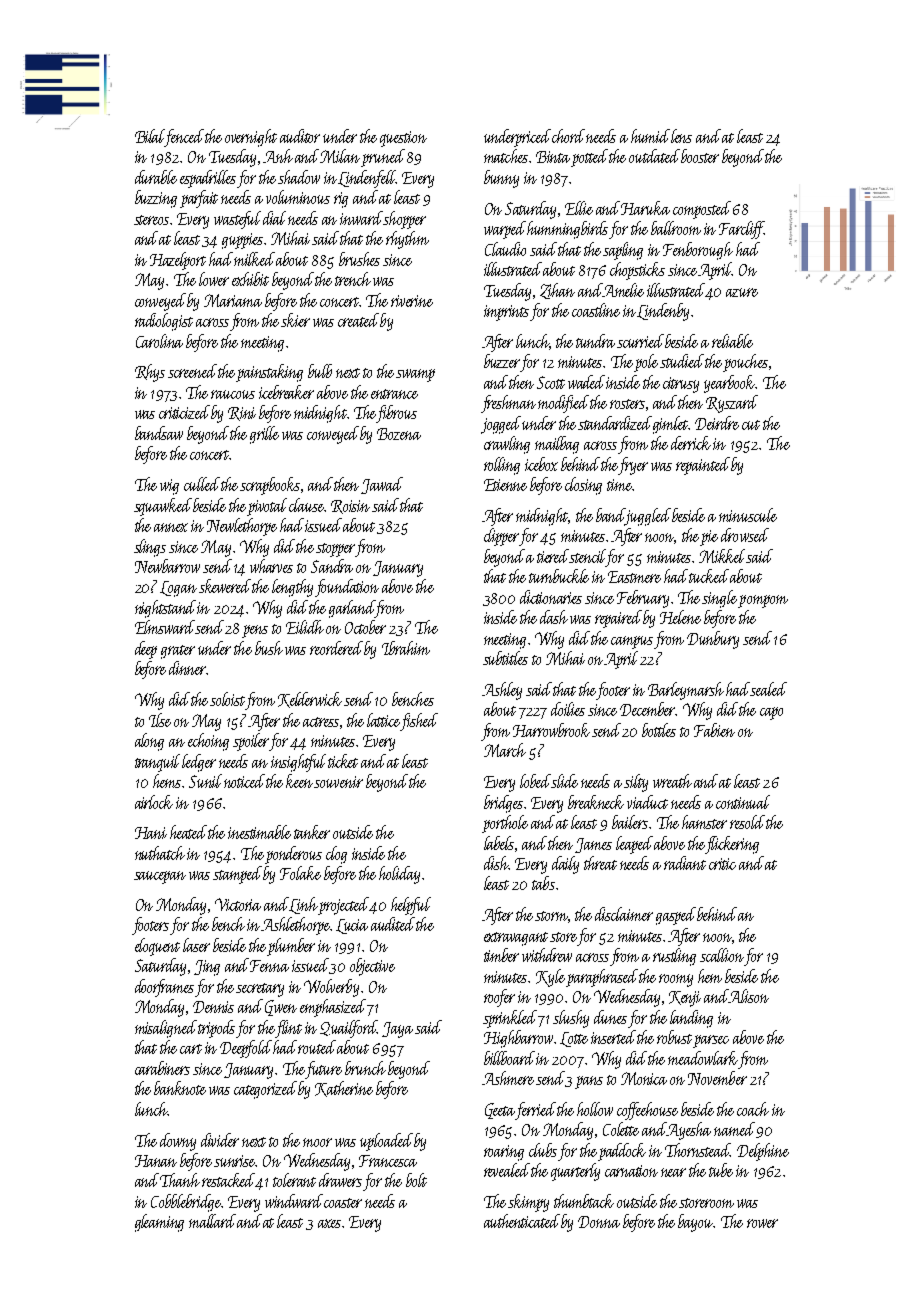 The width and height of the screenshot is (924, 1311). What do you see at coordinates (502, 537) in the screenshot?
I see `clipper` at bounding box center [502, 537].
